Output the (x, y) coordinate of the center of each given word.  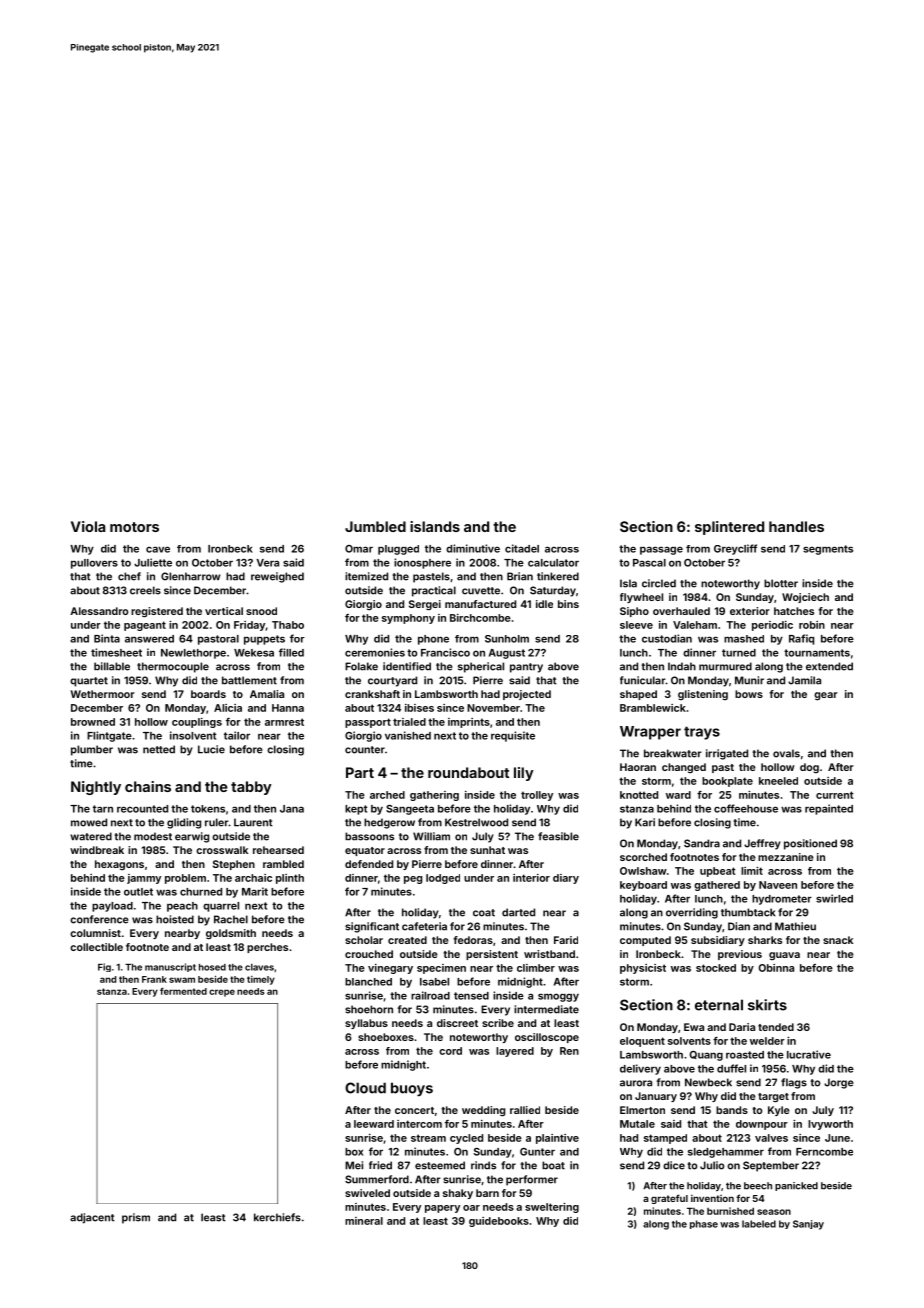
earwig (192, 837)
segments (828, 550)
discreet (457, 1023)
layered (515, 1052)
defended (369, 864)
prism (136, 1218)
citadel (522, 548)
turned (739, 653)
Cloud (365, 1088)
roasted (745, 1055)
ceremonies (375, 652)
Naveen (778, 885)
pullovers (94, 564)
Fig (104, 967)
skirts (767, 1005)
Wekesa (254, 653)
